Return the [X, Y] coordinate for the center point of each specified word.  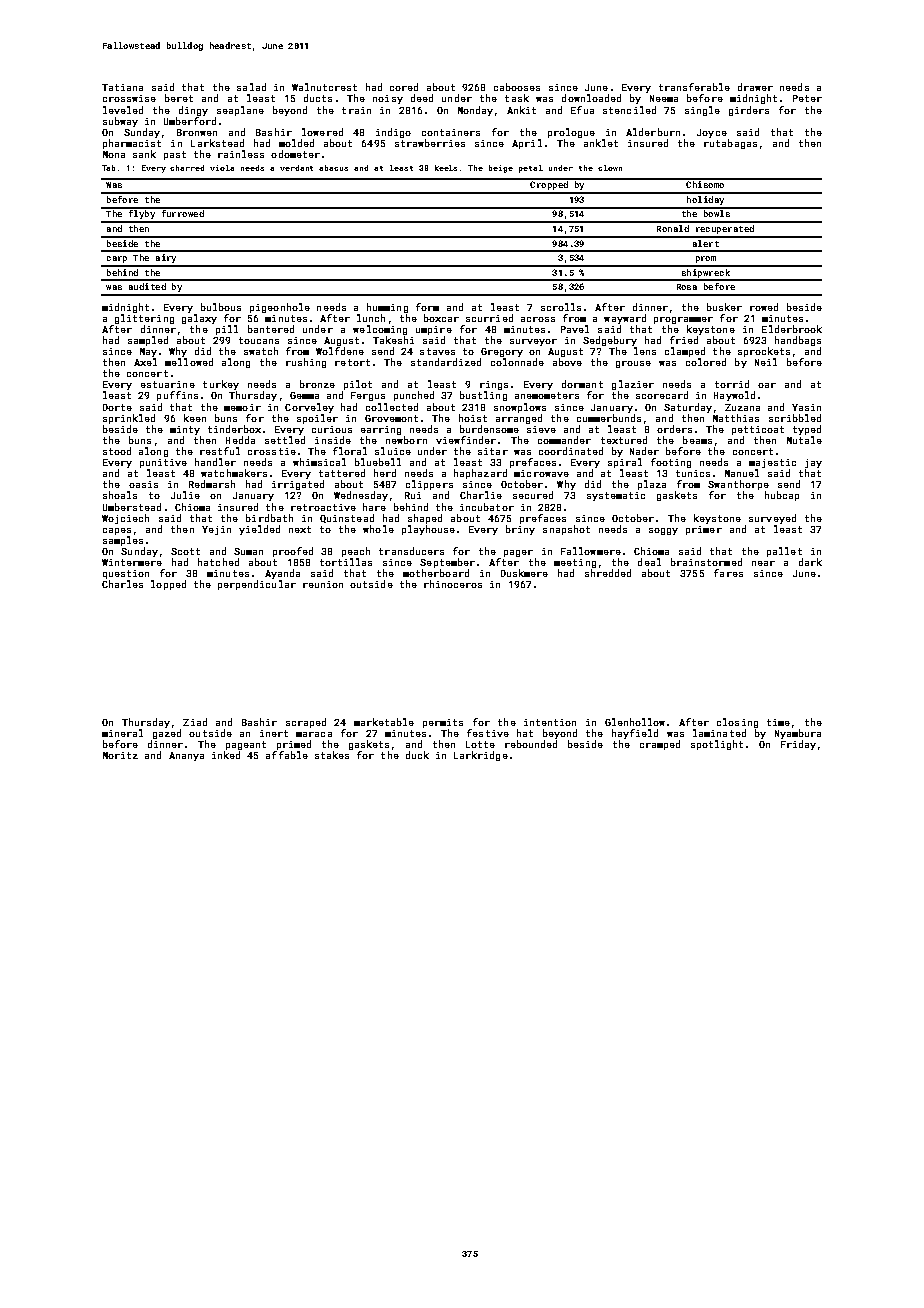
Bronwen [197, 132]
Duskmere [524, 573]
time [778, 722]
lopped [168, 585]
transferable [694, 87]
